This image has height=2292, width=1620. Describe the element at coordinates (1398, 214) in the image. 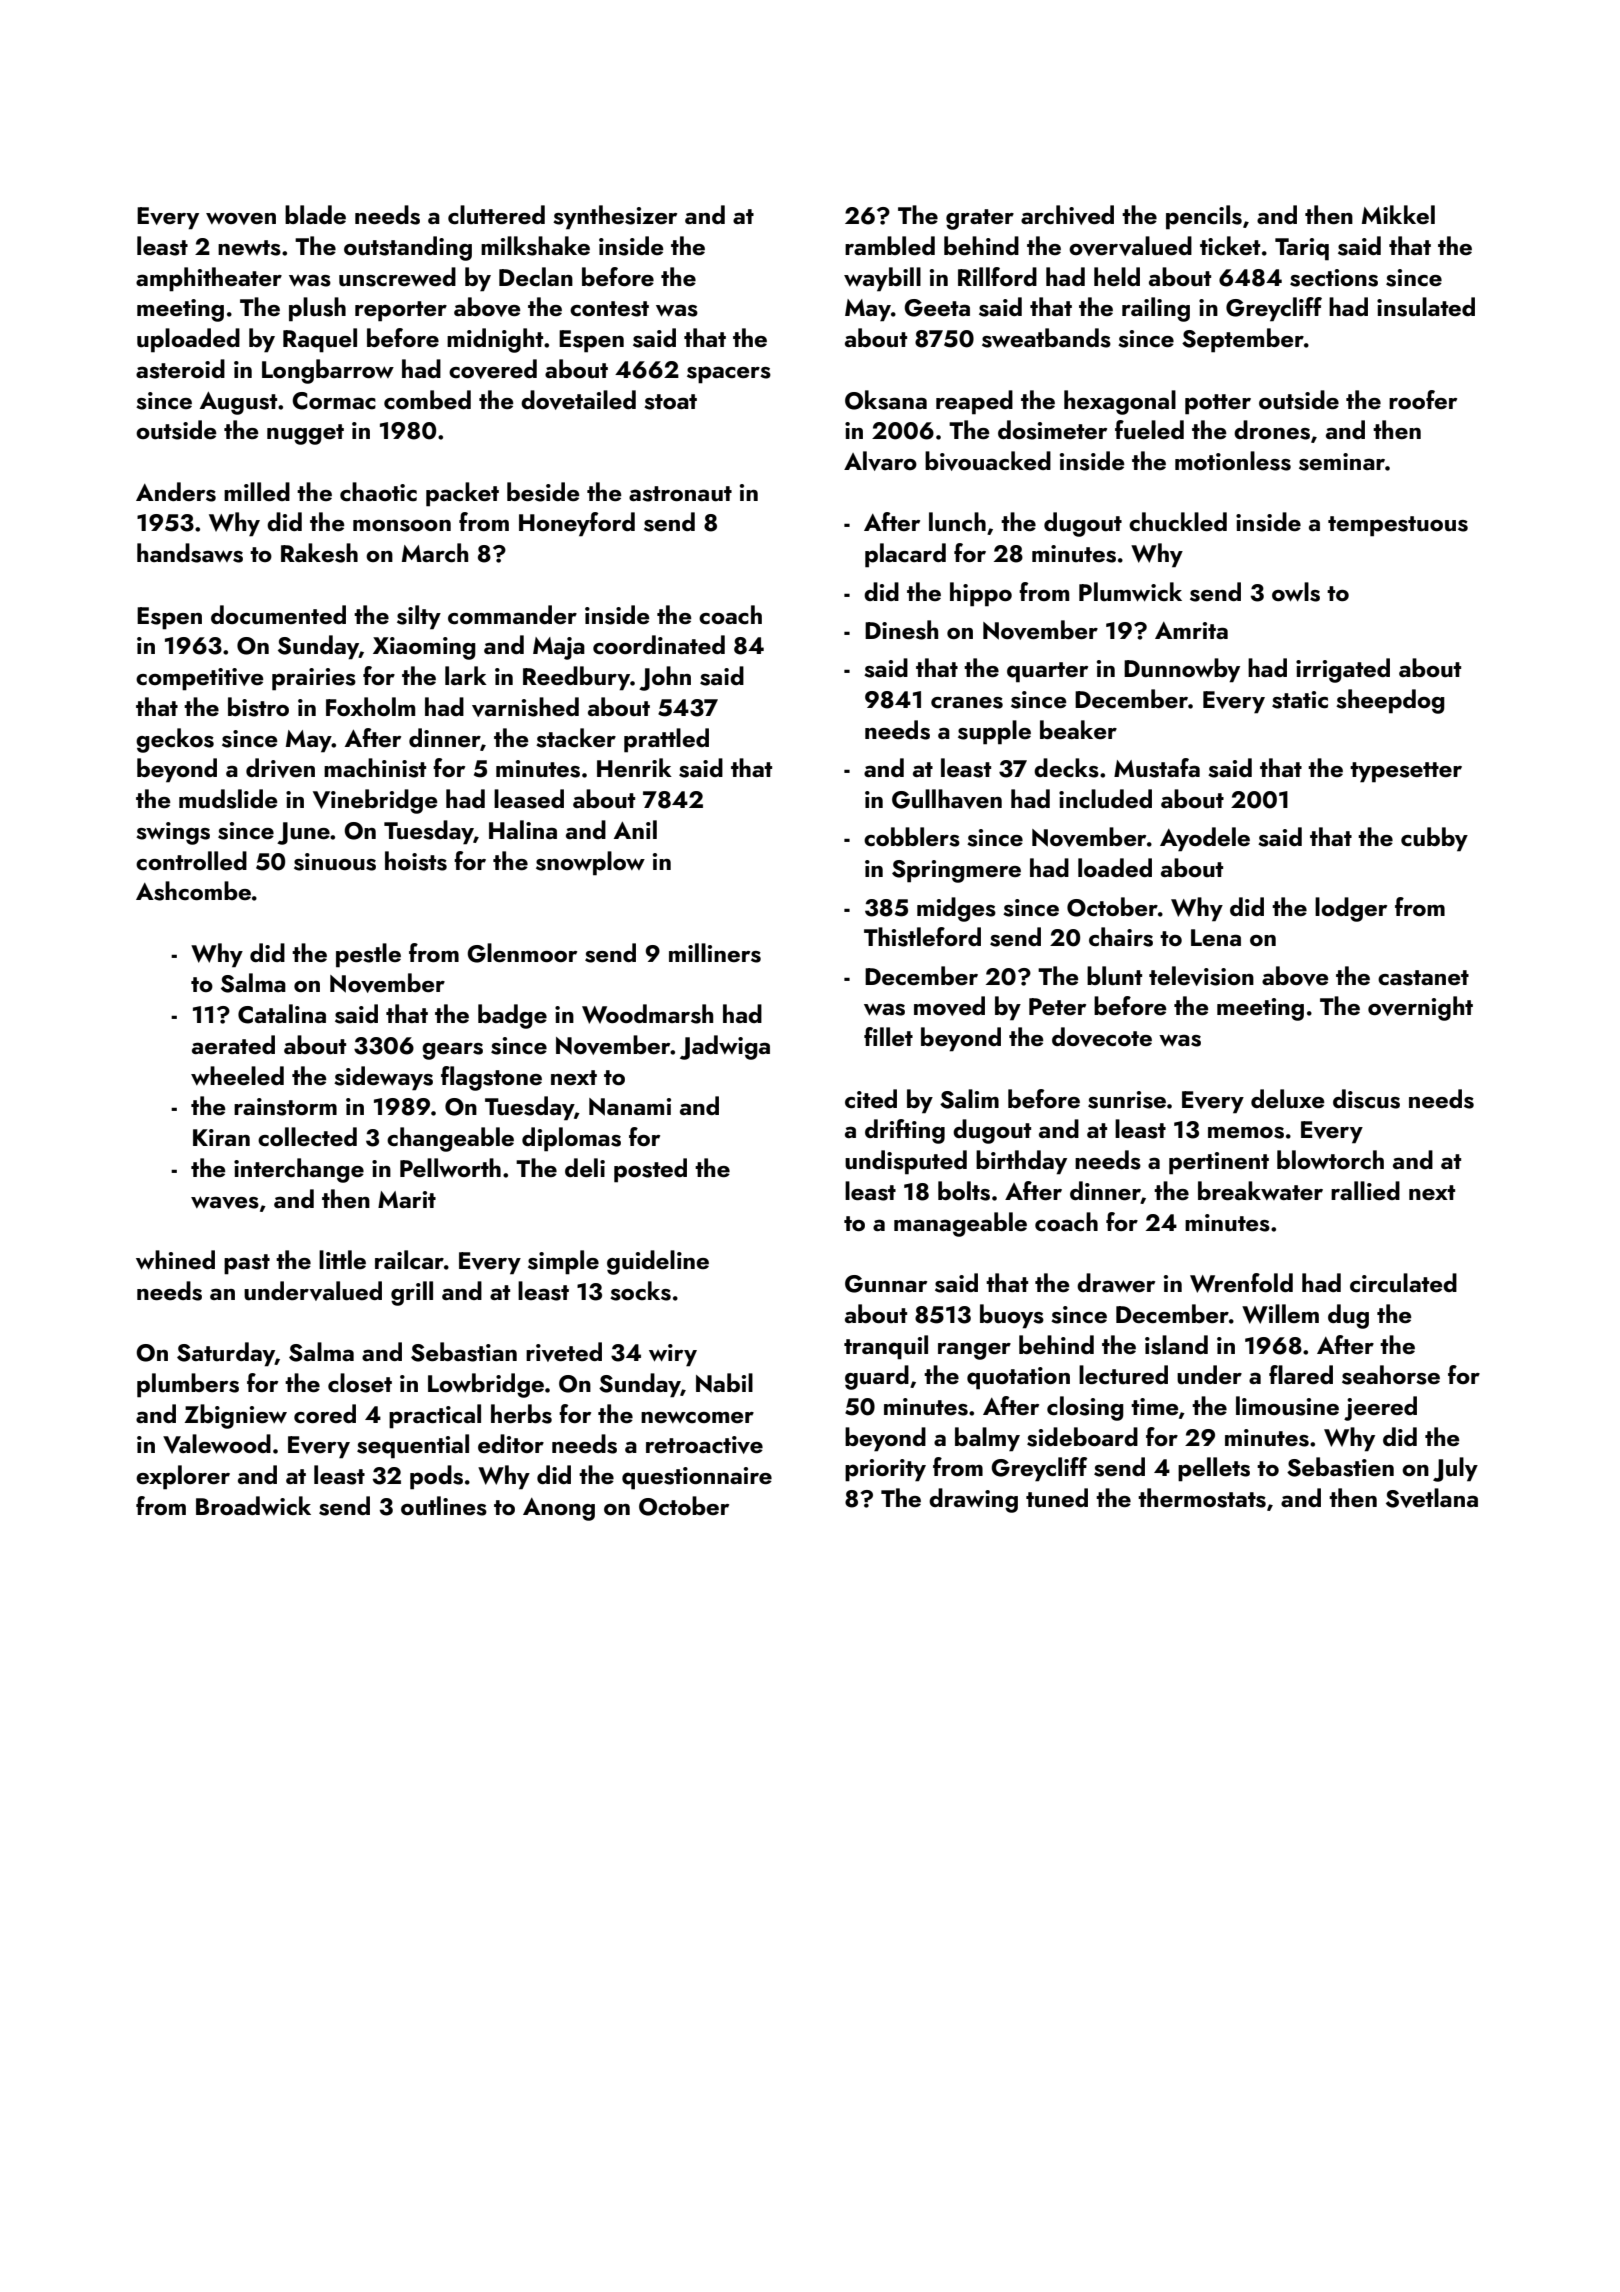

I see `Mikkel` at that location.
